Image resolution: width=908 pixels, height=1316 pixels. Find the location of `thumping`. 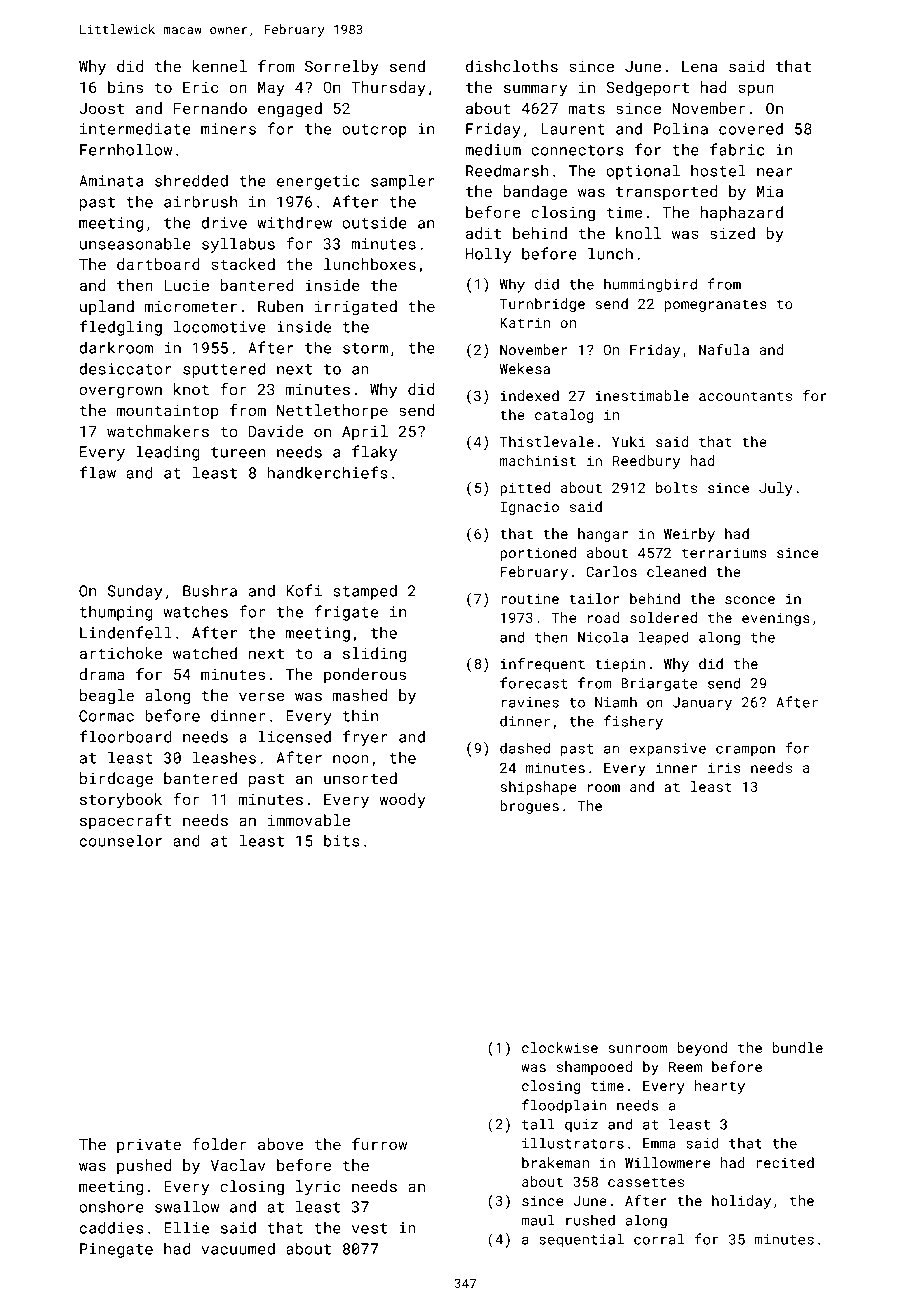

thumping is located at coordinates (116, 613).
